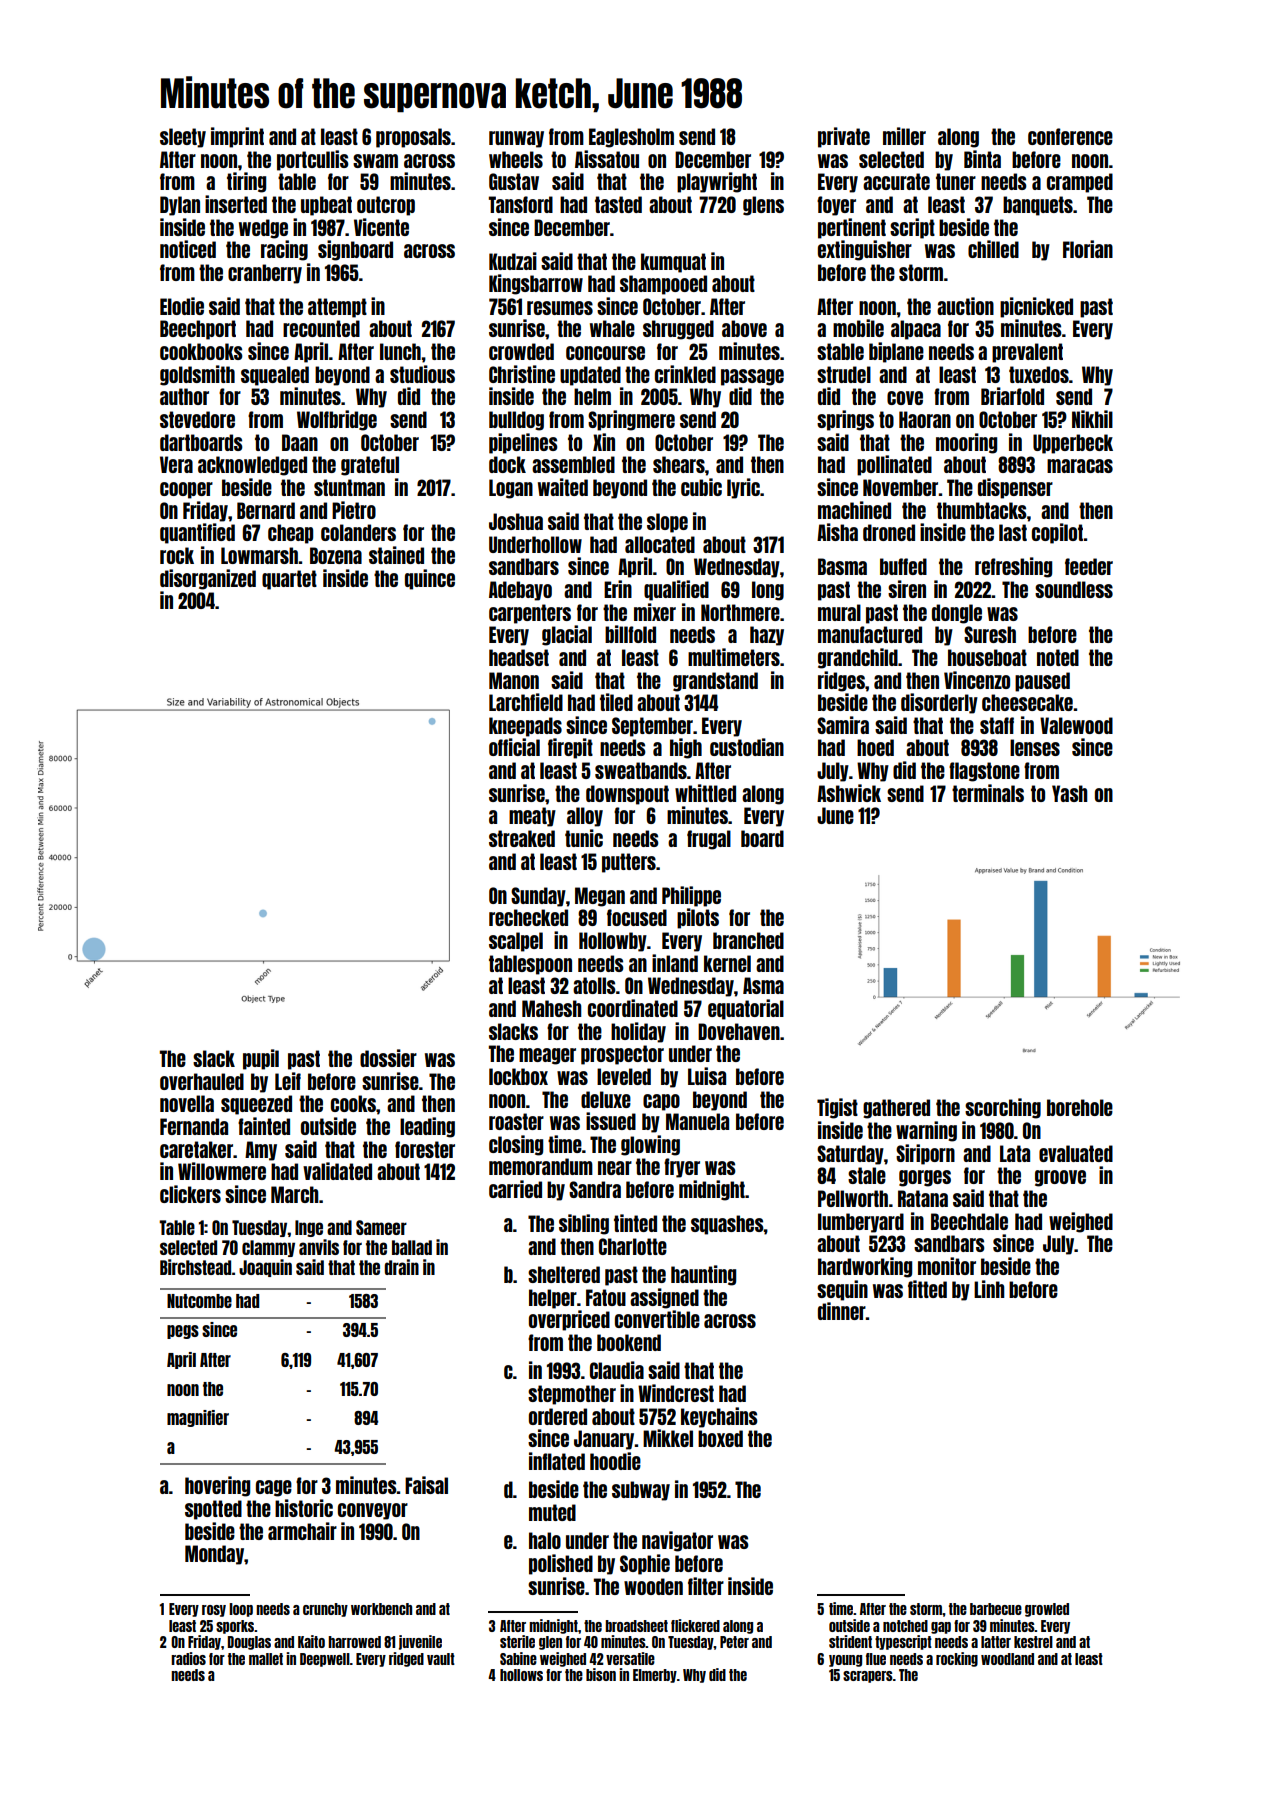  What do you see at coordinates (849, 793) in the screenshot?
I see `Ashwick` at bounding box center [849, 793].
